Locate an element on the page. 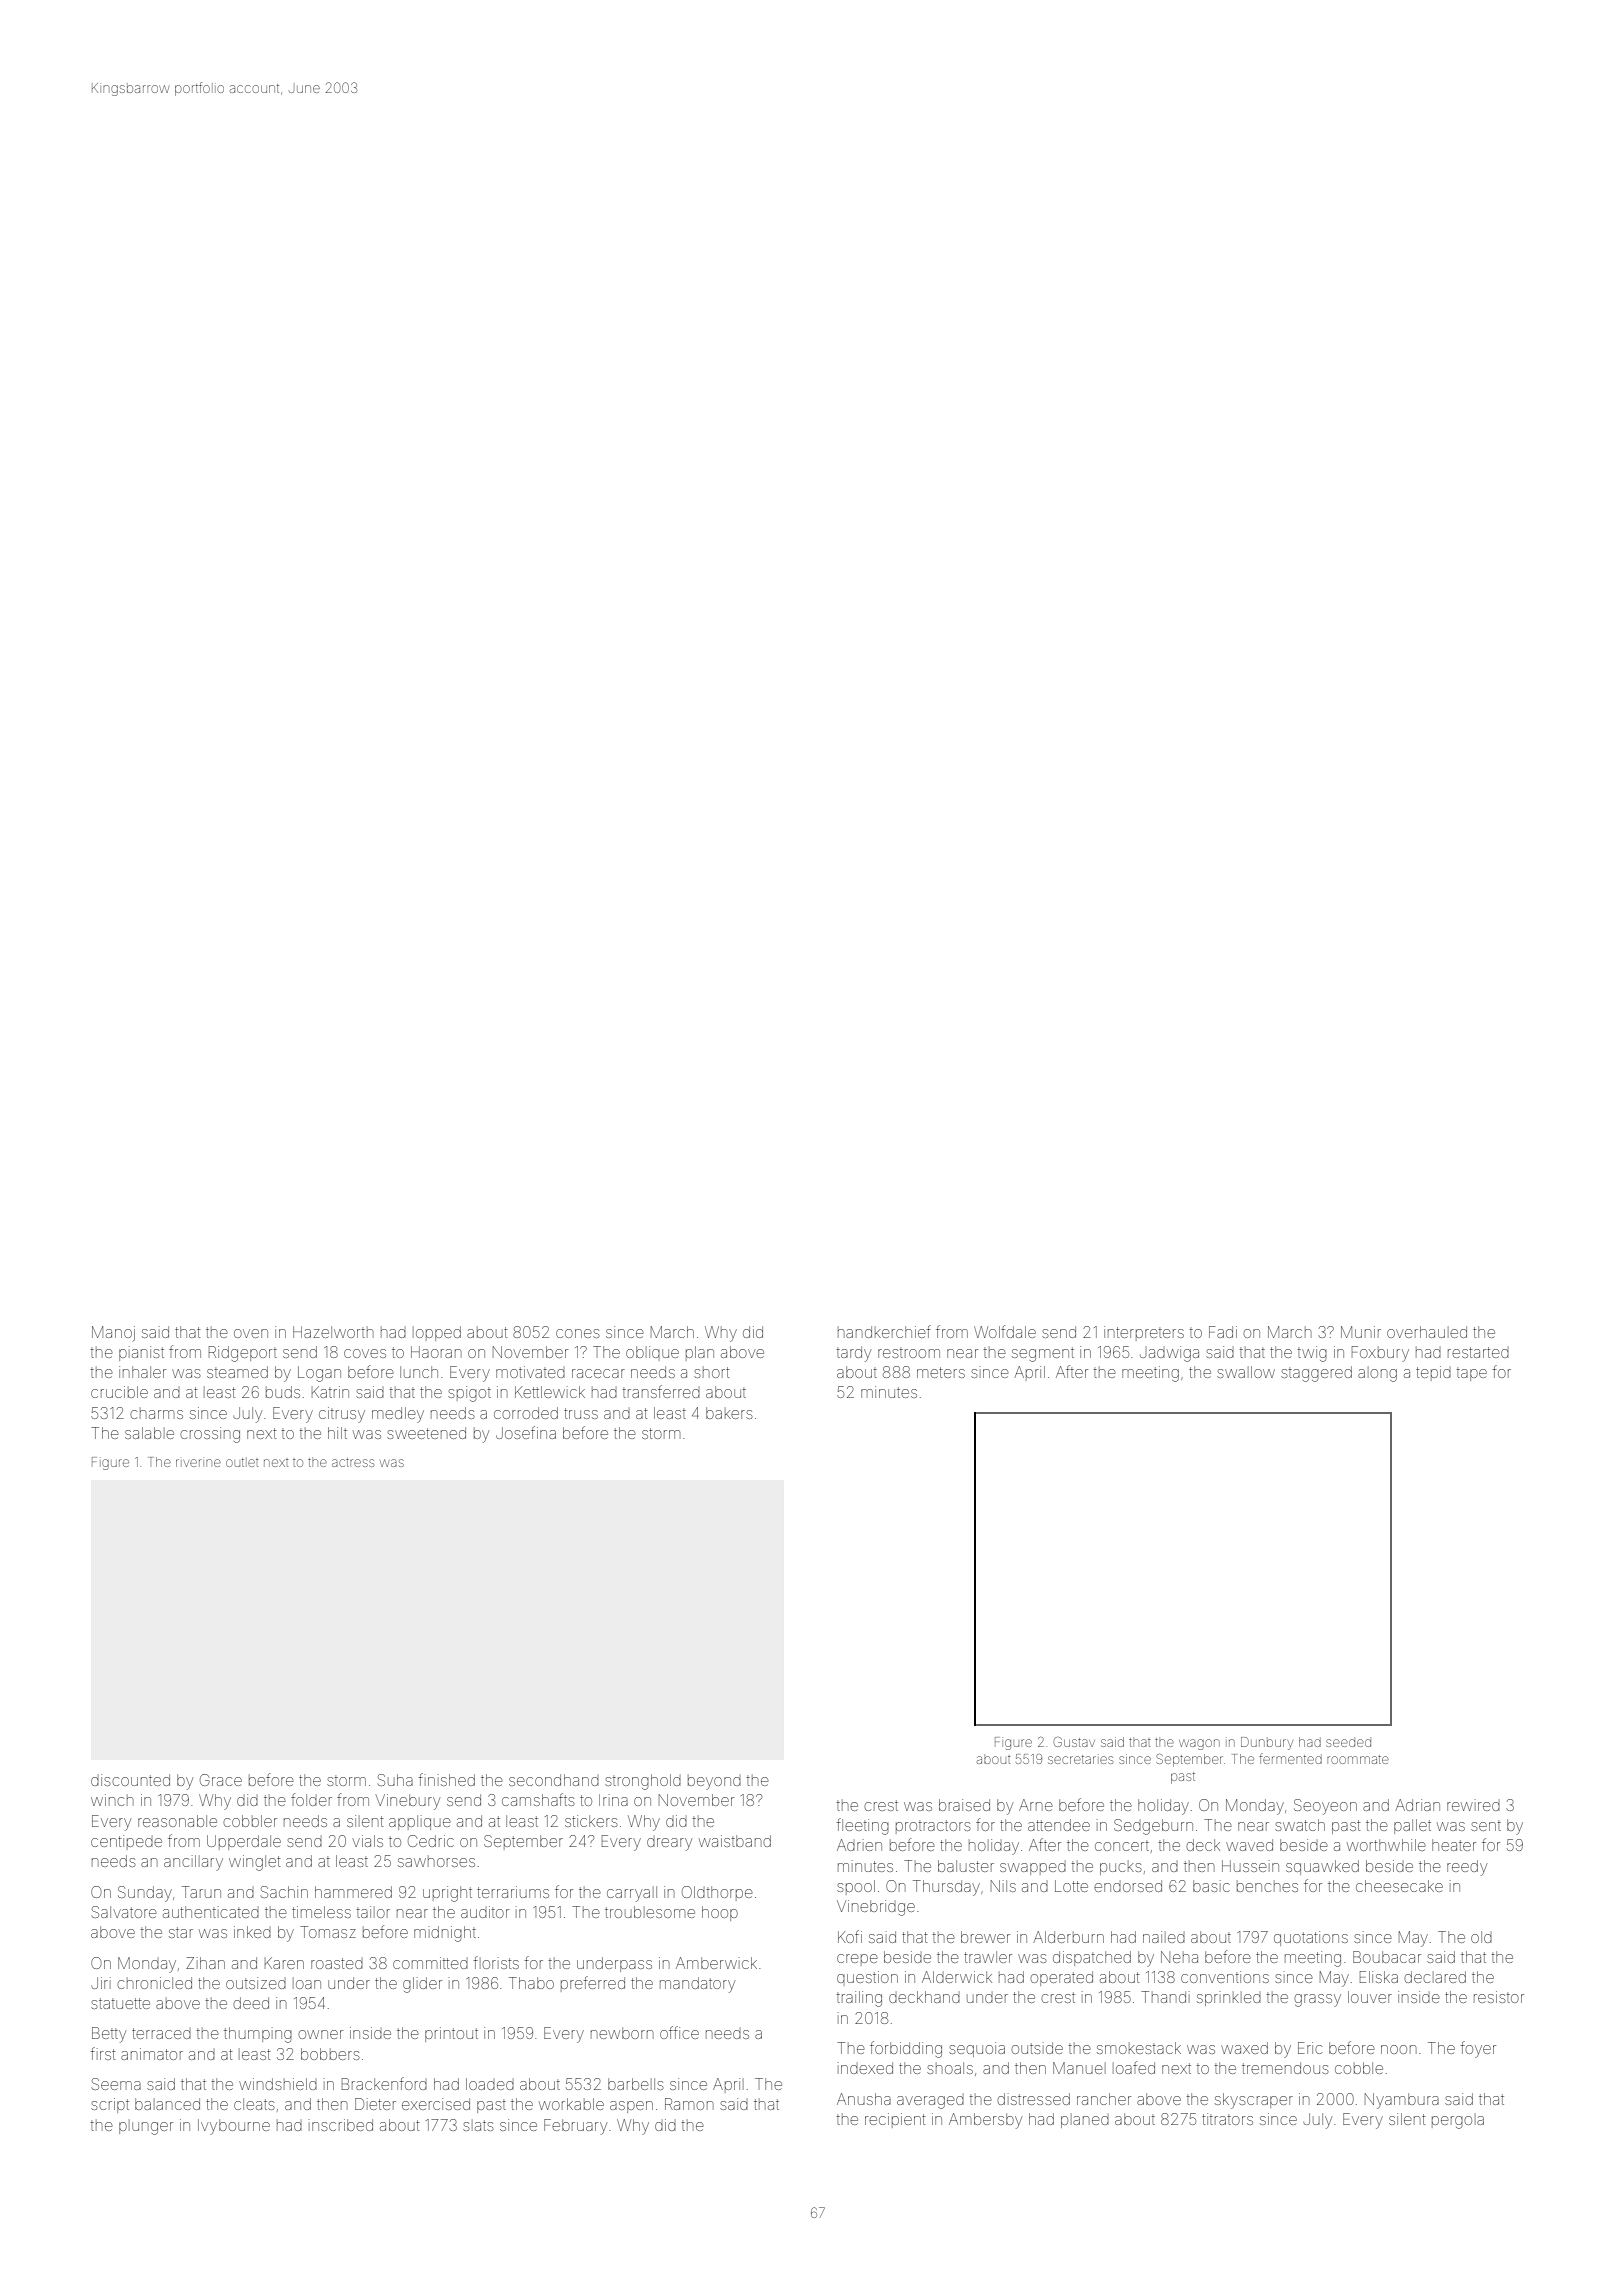  folder is located at coordinates (311, 1799).
